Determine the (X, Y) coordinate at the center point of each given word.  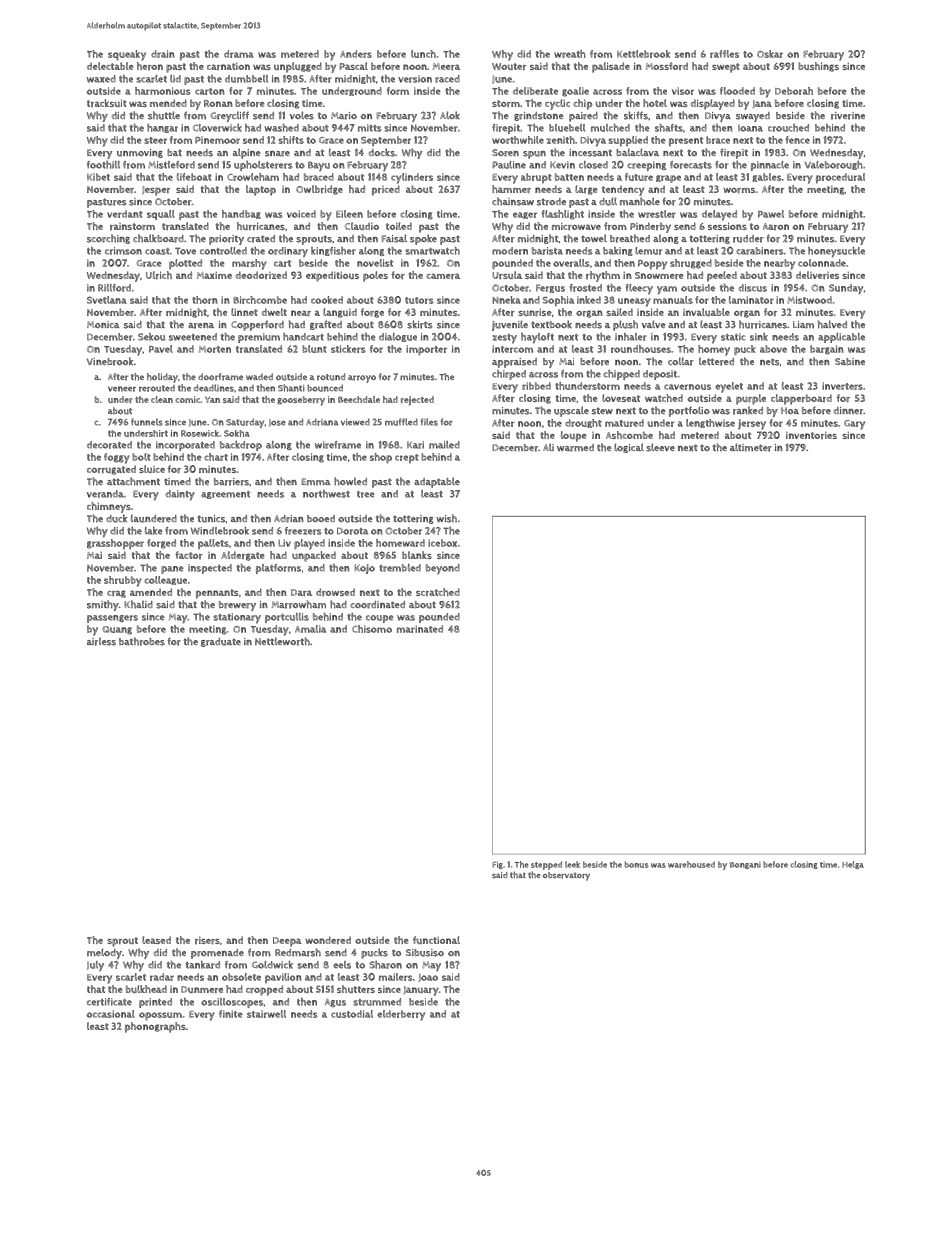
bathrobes (142, 641)
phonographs (155, 1027)
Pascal (353, 66)
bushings (818, 67)
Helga (853, 865)
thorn (205, 300)
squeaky (127, 55)
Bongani (745, 865)
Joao (428, 978)
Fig (497, 865)
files (429, 422)
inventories (811, 435)
